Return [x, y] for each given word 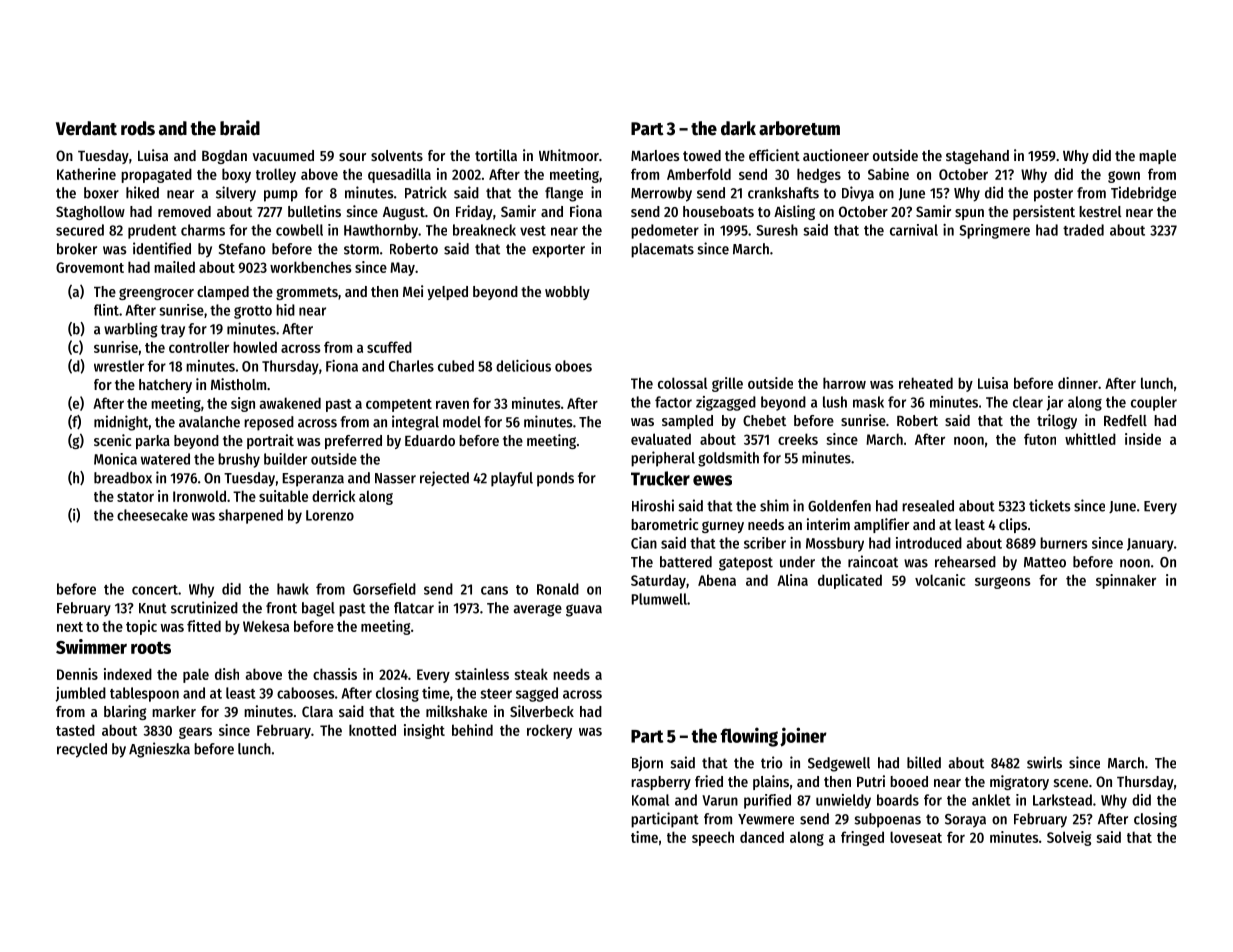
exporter [558, 251]
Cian [644, 543]
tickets [1049, 505]
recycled [82, 750]
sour [352, 157]
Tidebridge [1143, 194]
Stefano [242, 249]
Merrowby [661, 194]
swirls [1044, 762]
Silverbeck [542, 711]
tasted [75, 730]
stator [135, 497]
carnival [914, 230]
